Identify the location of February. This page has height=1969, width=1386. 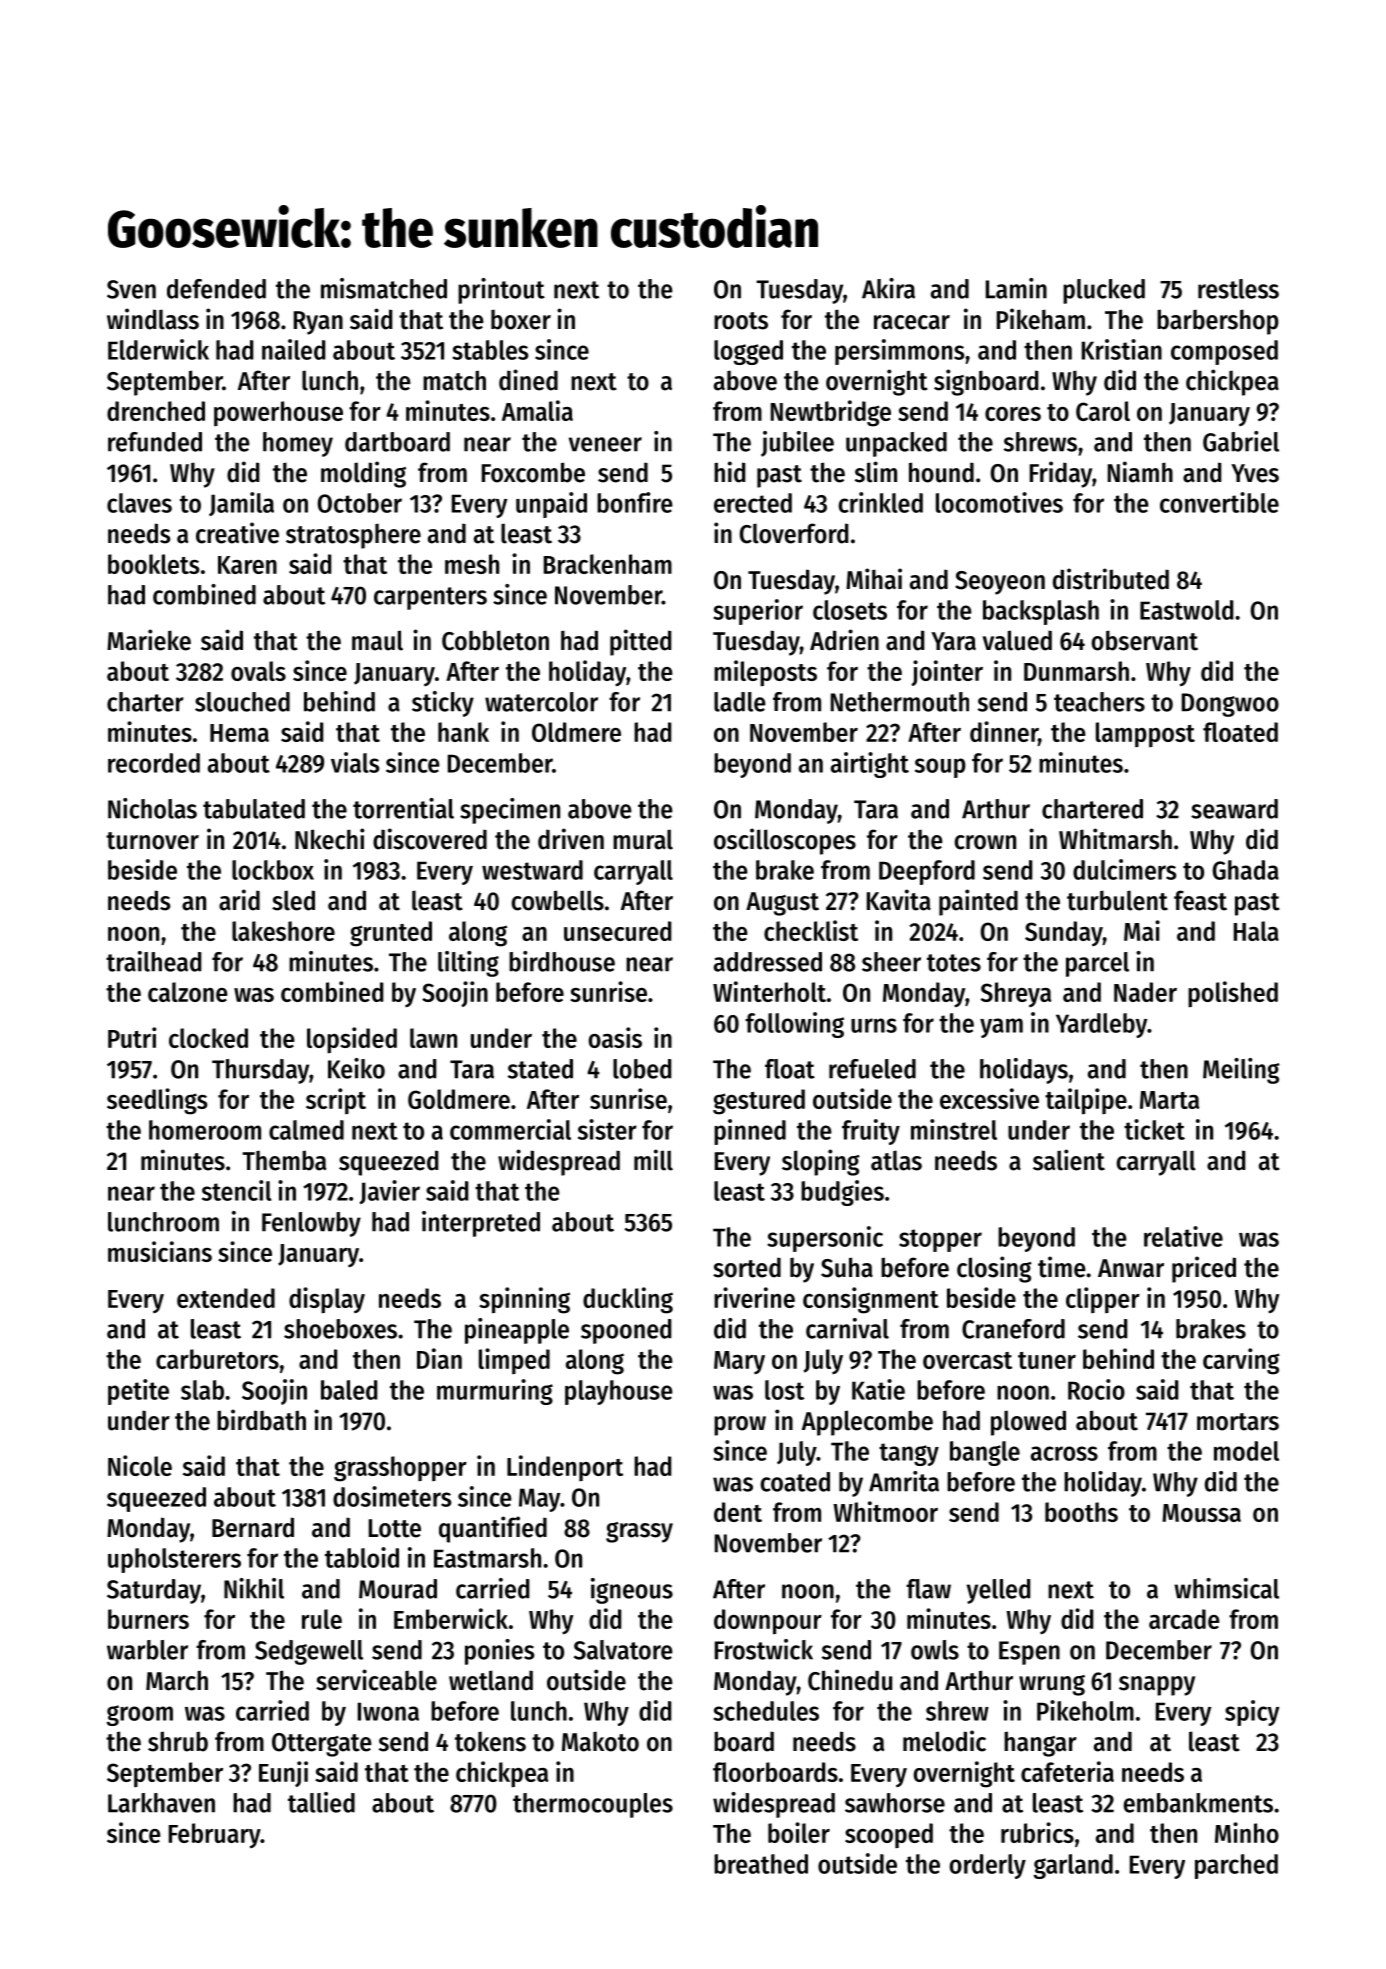
(215, 1836).
